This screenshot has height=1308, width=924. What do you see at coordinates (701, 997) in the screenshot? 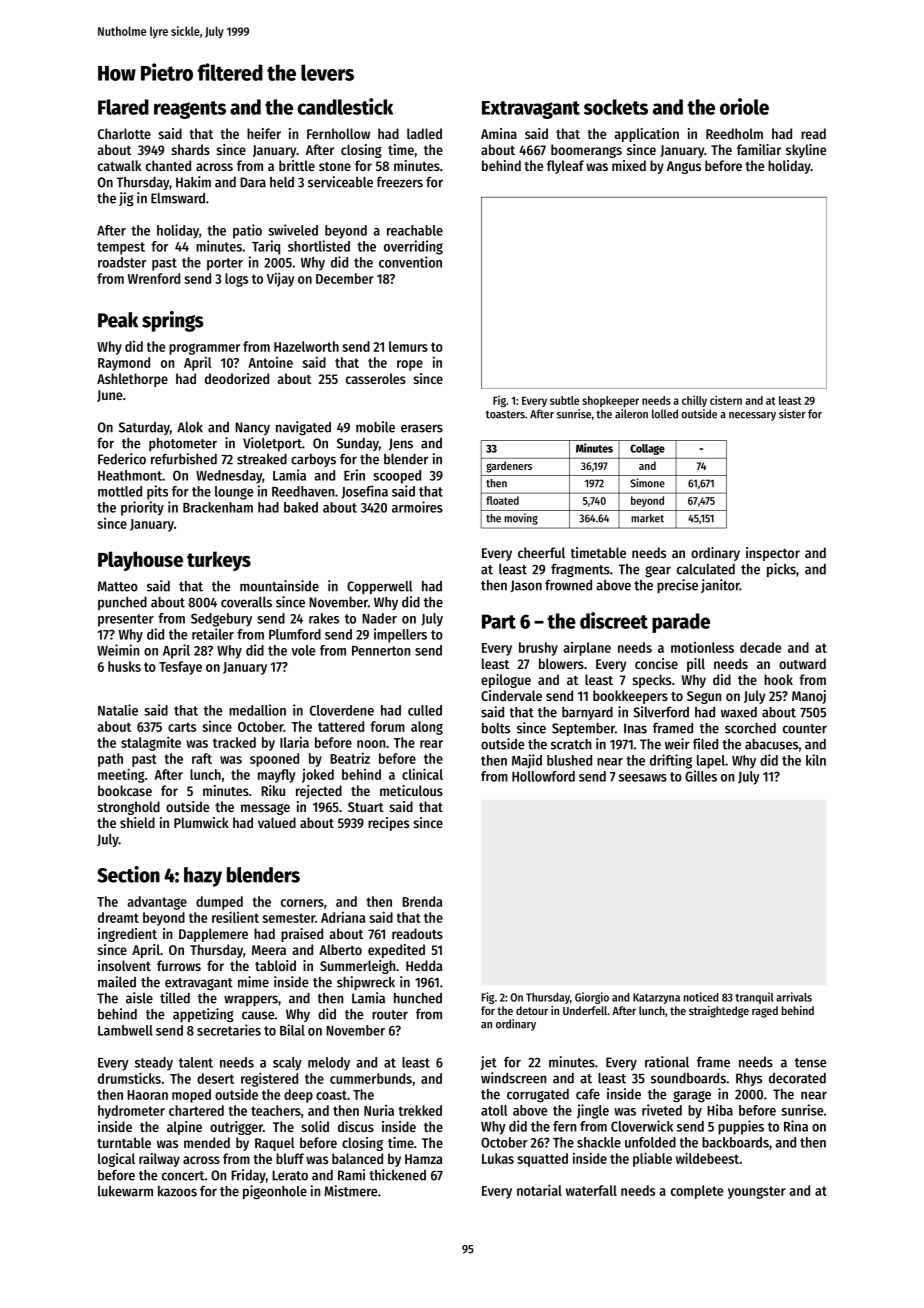
I see `noticed` at bounding box center [701, 997].
